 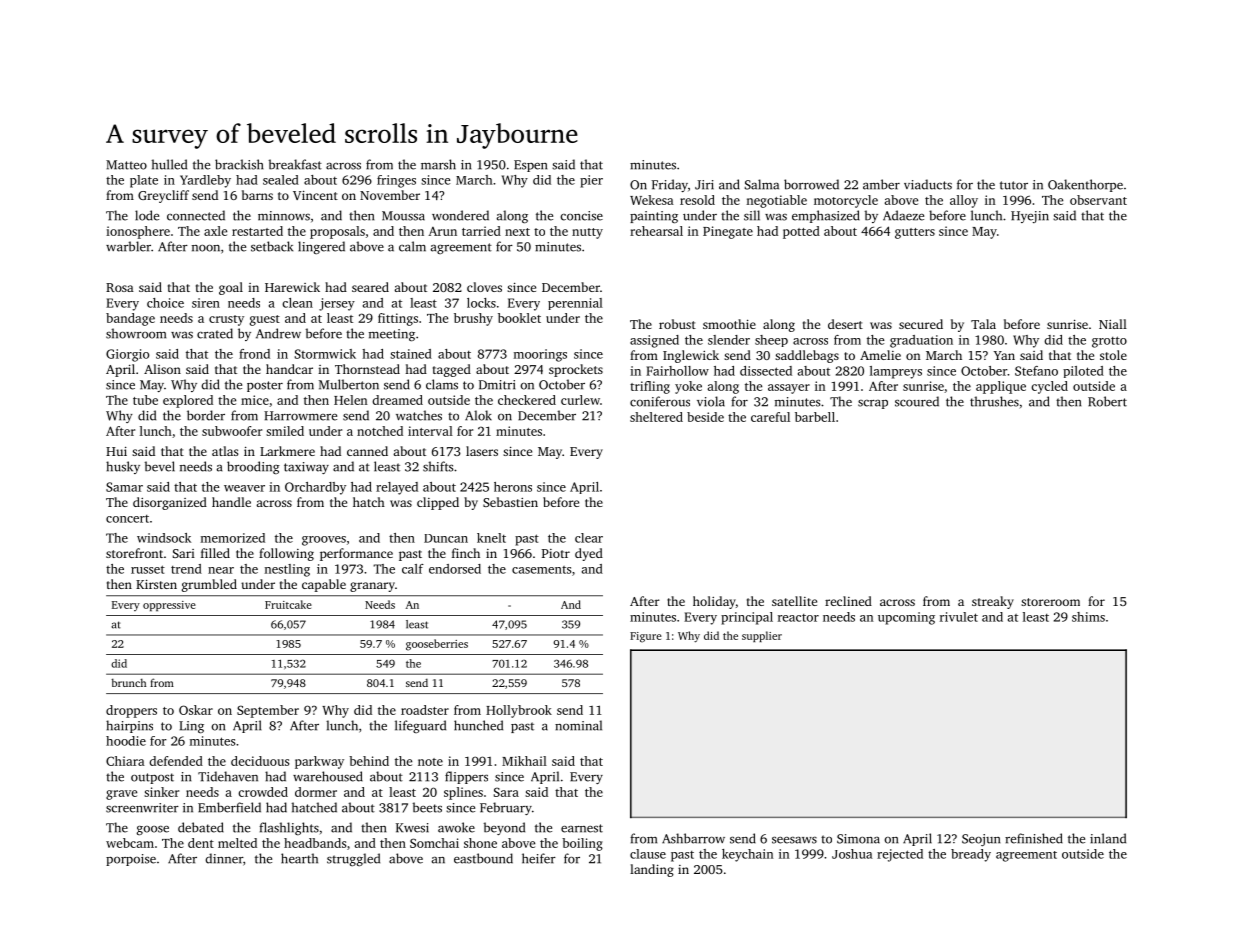 I want to click on Jiri, so click(x=704, y=185).
